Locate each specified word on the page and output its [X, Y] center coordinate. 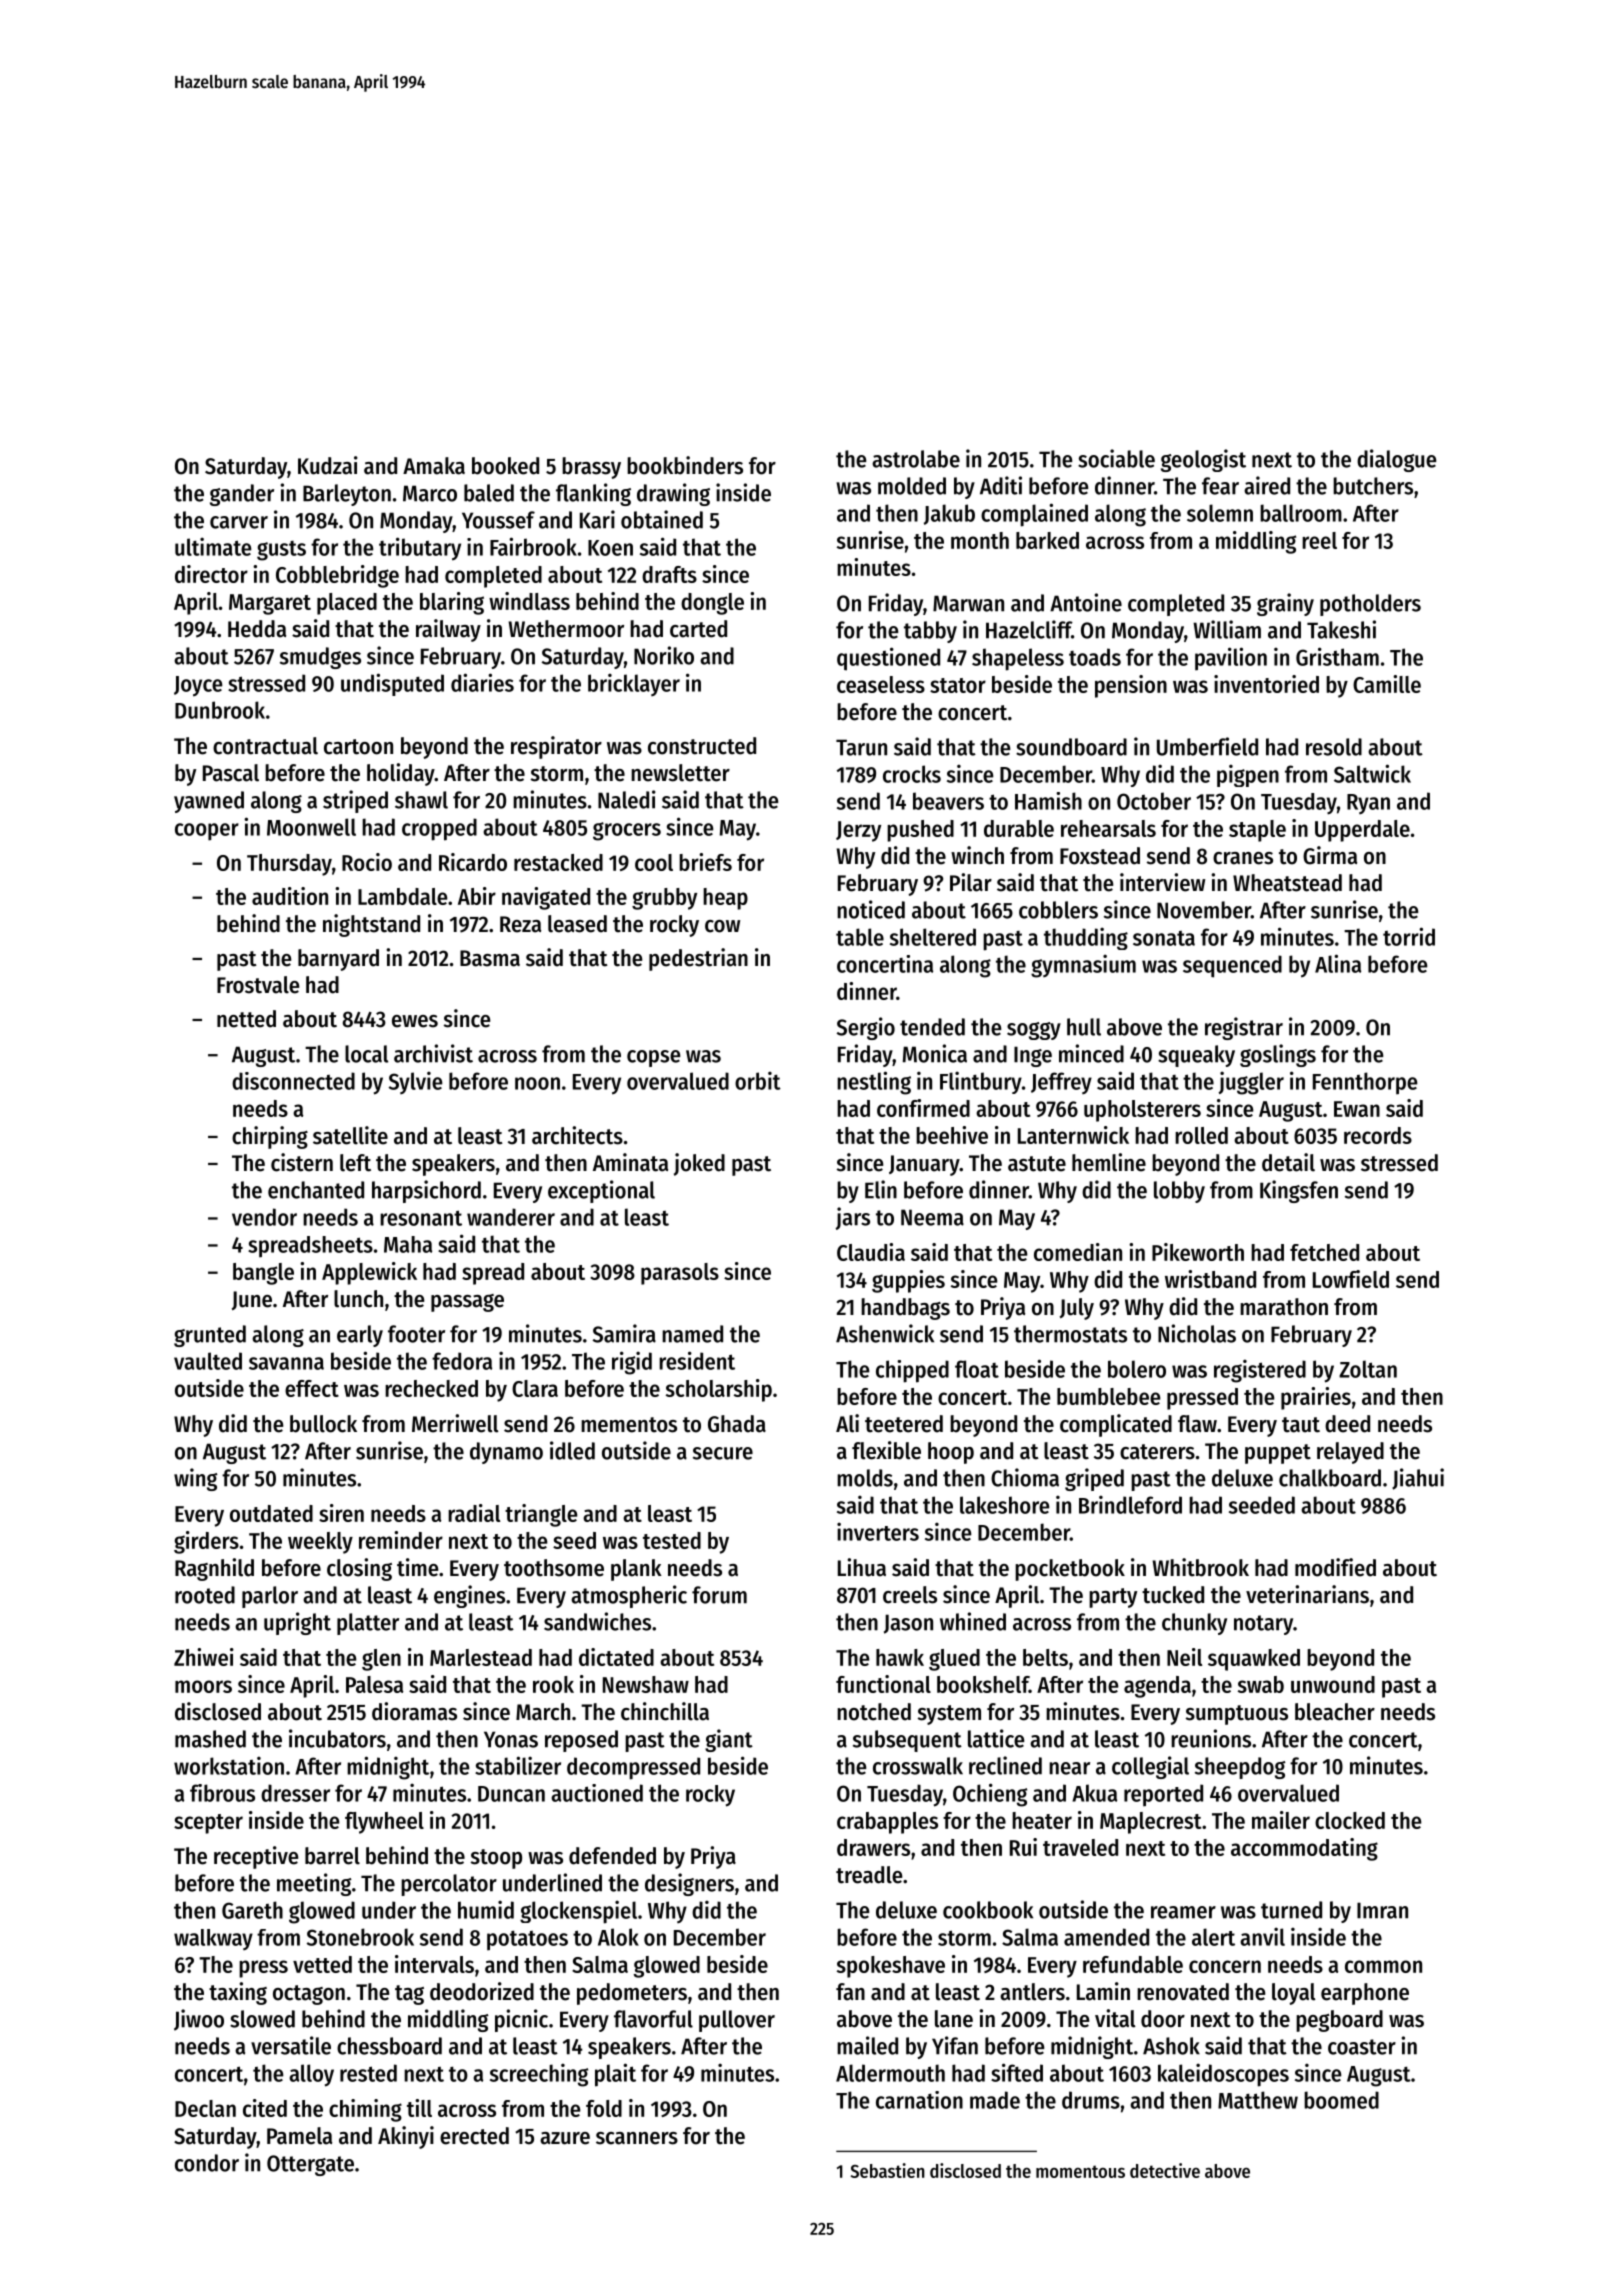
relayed [1350, 1453]
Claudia [871, 1252]
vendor [264, 1217]
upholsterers [1142, 1111]
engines [469, 1596]
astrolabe [916, 459]
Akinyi [406, 2137]
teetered [904, 1424]
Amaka [434, 466]
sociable [1116, 458]
